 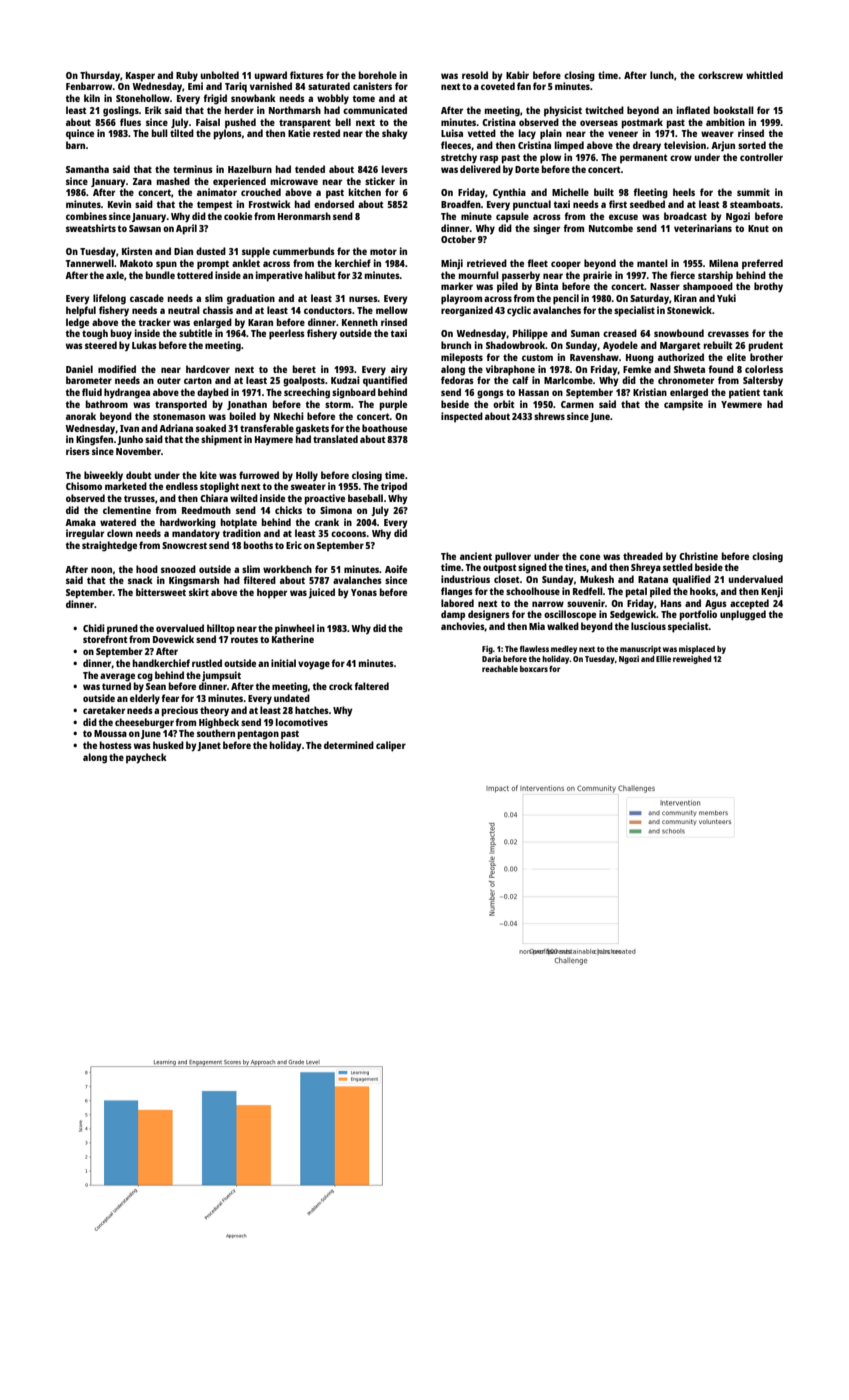 What do you see at coordinates (716, 605) in the image?
I see `Agus` at bounding box center [716, 605].
